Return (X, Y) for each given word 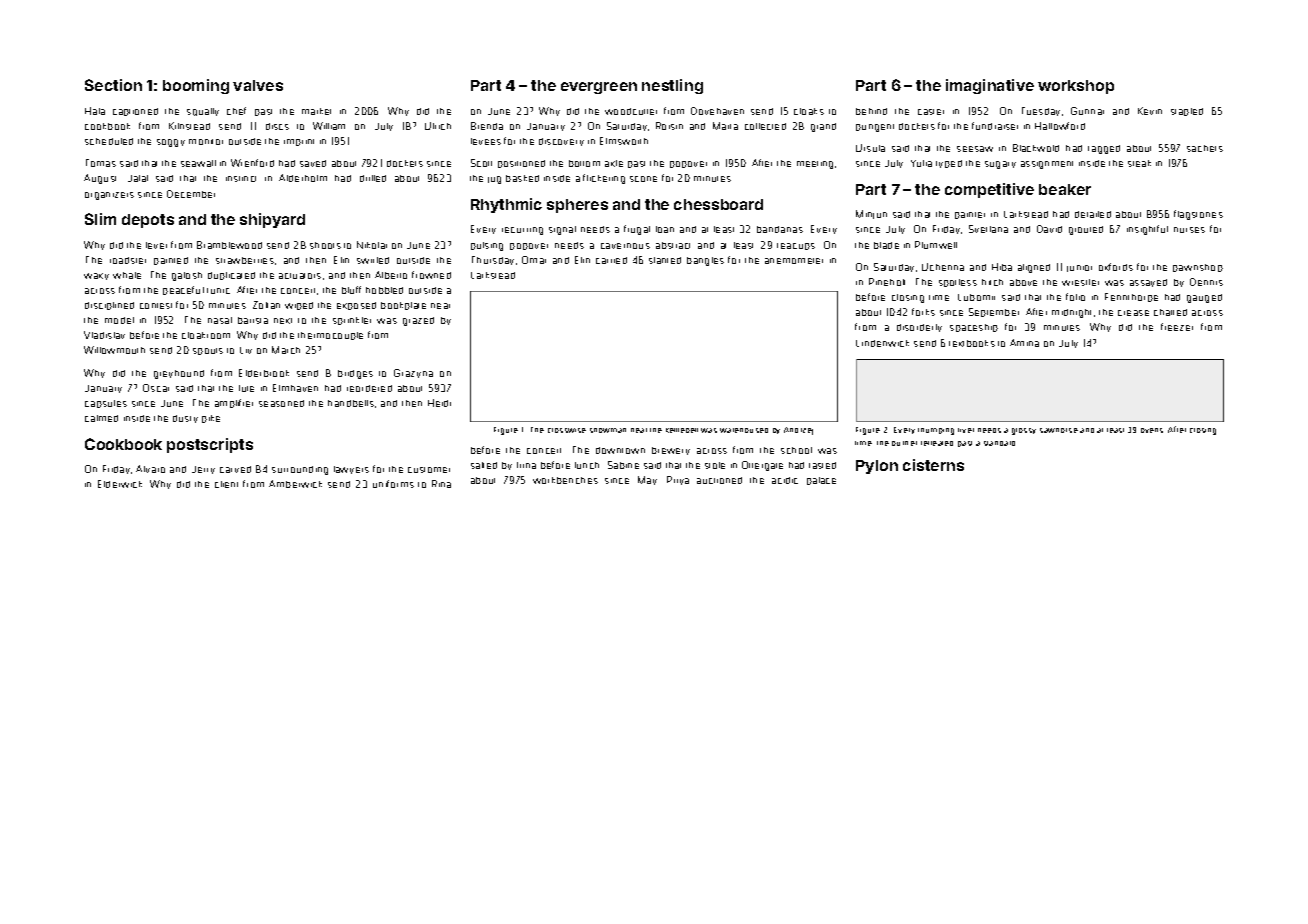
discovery (561, 142)
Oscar (156, 388)
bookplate (403, 306)
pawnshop (1198, 268)
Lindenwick (882, 343)
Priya (678, 480)
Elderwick (120, 484)
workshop (1076, 87)
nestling (672, 86)
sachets (1205, 148)
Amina (1024, 343)
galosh (187, 276)
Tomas (101, 163)
